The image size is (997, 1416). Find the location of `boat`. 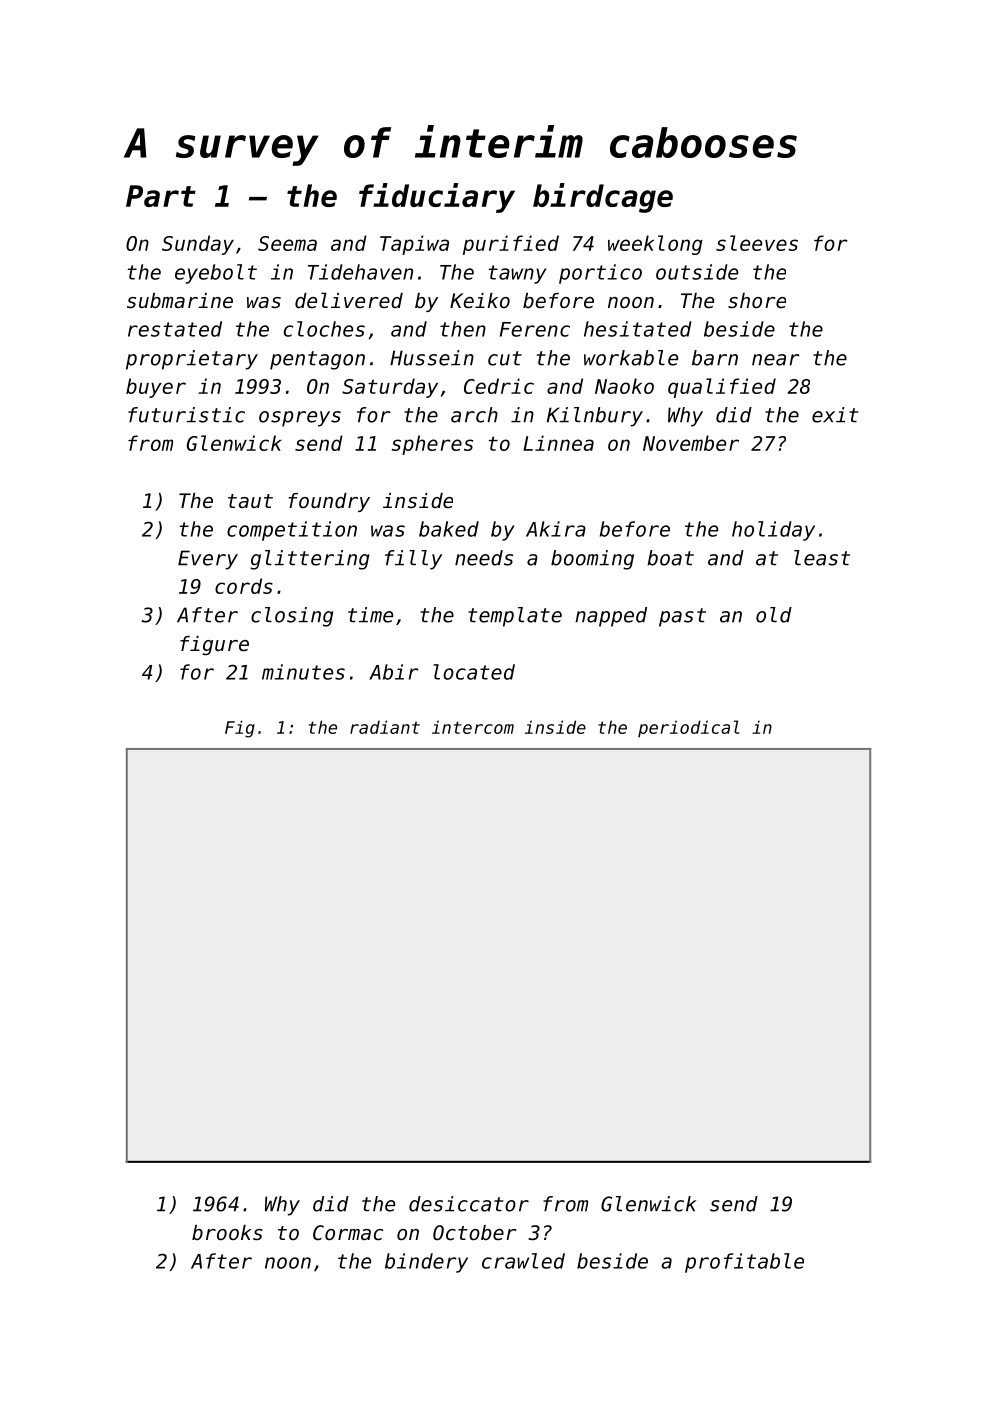

boat is located at coordinates (670, 558).
